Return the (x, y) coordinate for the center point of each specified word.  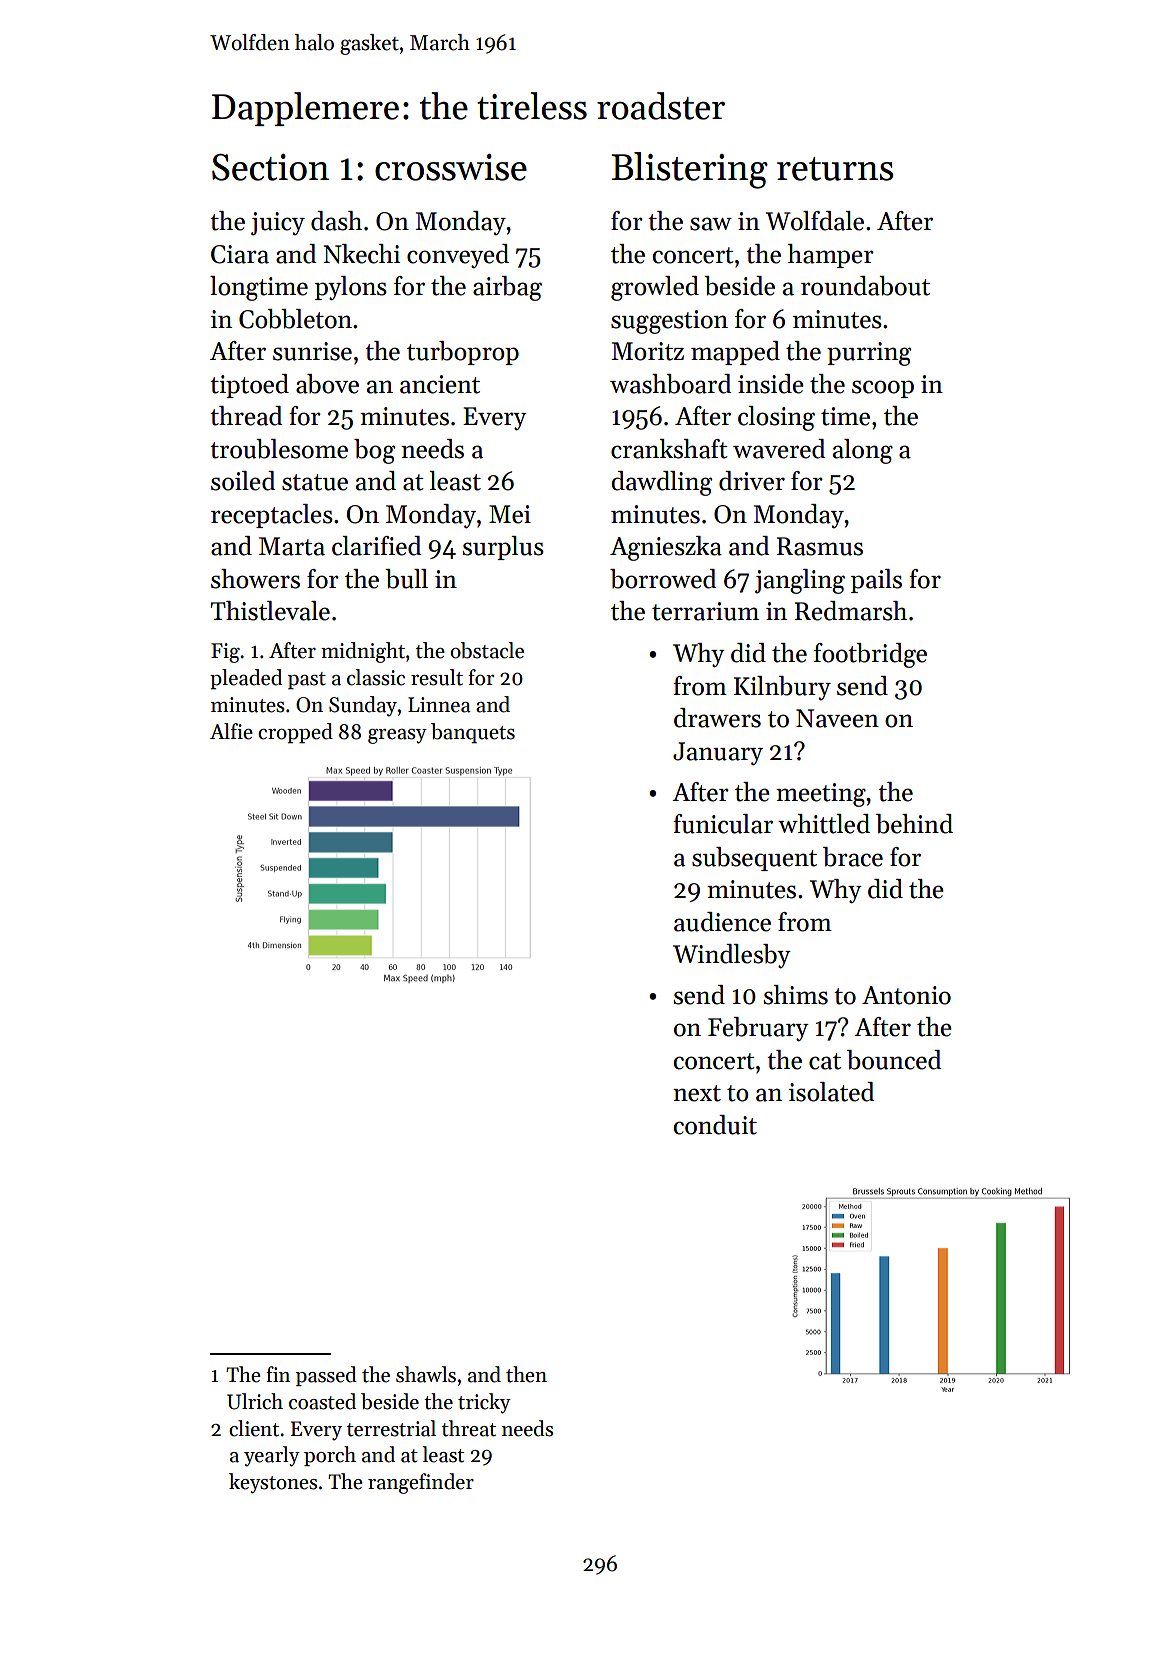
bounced (894, 1060)
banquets (473, 733)
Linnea (439, 705)
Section (270, 167)
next (697, 1093)
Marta (292, 546)
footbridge (870, 655)
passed (326, 1376)
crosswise (451, 167)
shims (796, 995)
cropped (295, 733)
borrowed (663, 579)
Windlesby (732, 956)
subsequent (754, 859)
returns (835, 169)
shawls (426, 1374)
